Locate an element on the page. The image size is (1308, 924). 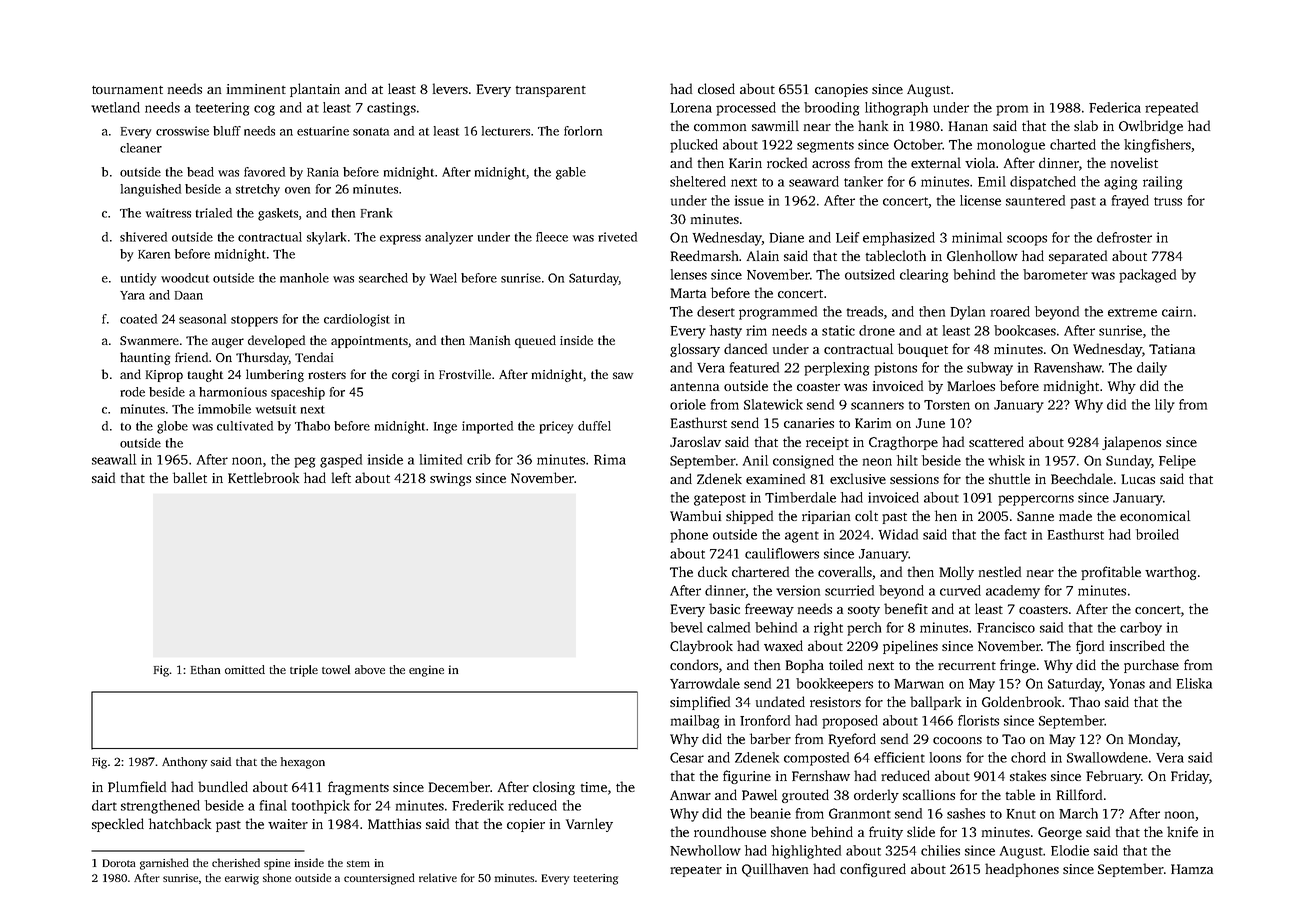
Kettlebrook is located at coordinates (263, 477).
